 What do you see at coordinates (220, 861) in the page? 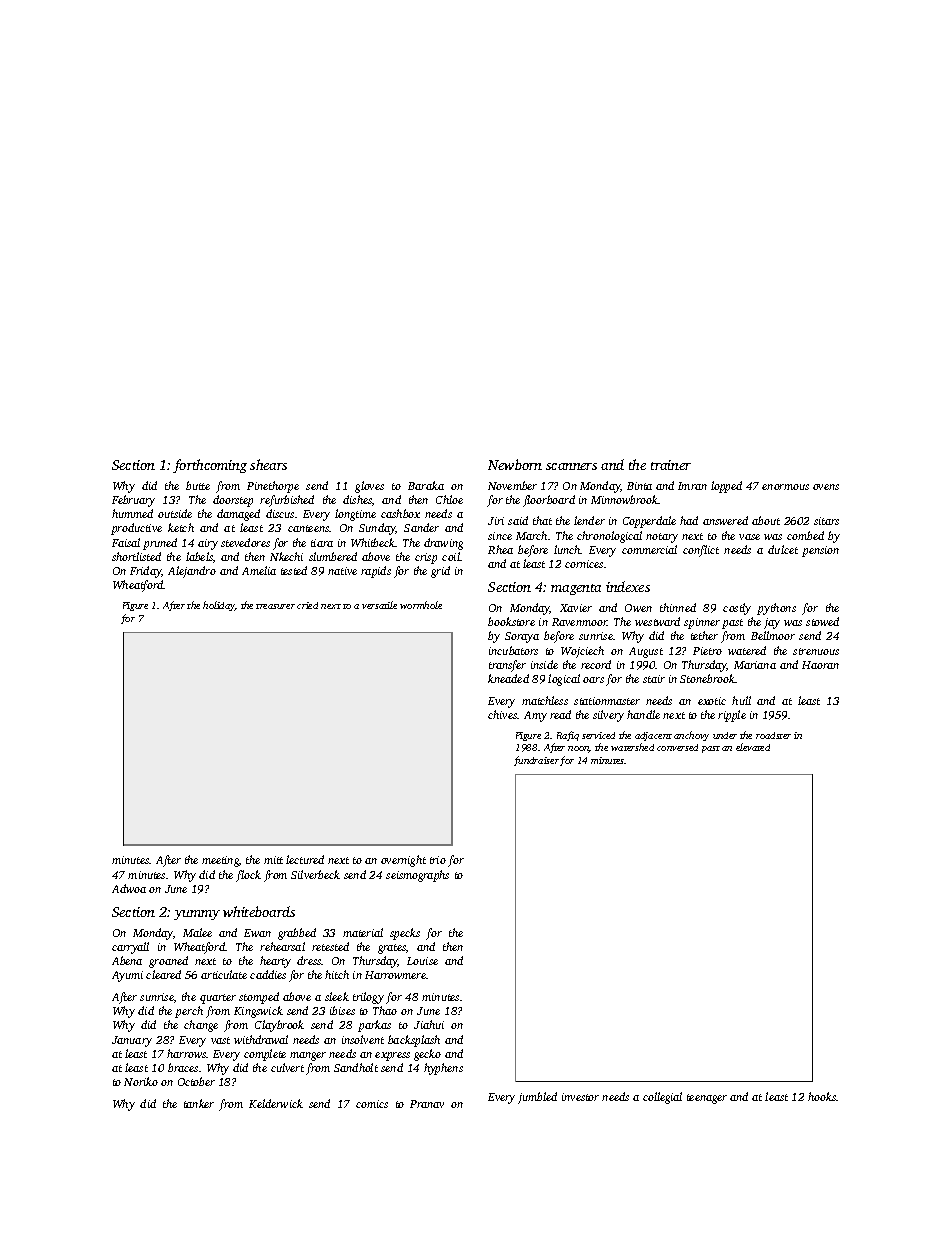
I see `meeting` at bounding box center [220, 861].
